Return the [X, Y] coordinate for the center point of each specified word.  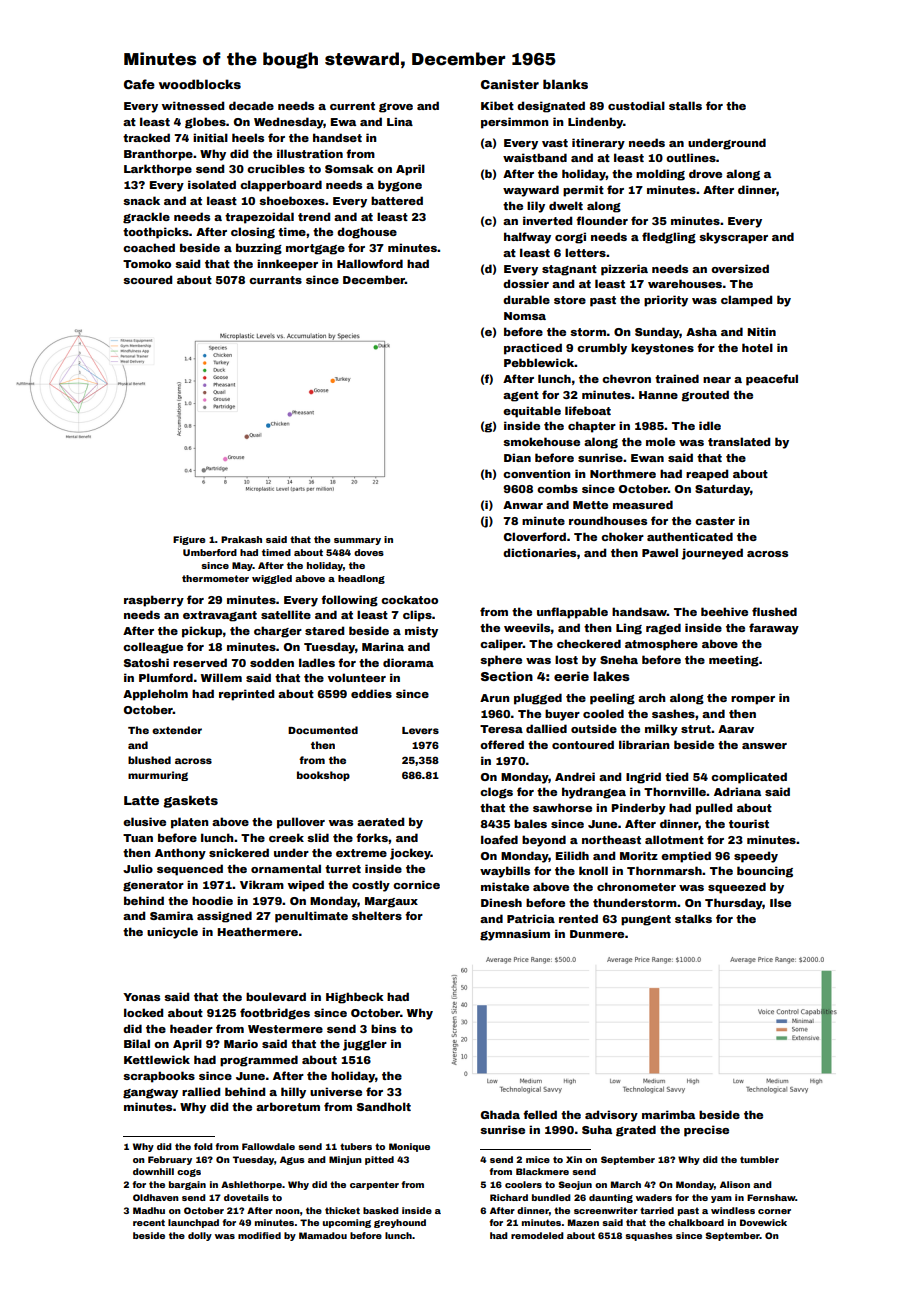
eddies [371, 693]
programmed [259, 1061]
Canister [510, 84]
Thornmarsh [664, 870]
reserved [200, 662]
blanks [565, 84]
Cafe [139, 84]
